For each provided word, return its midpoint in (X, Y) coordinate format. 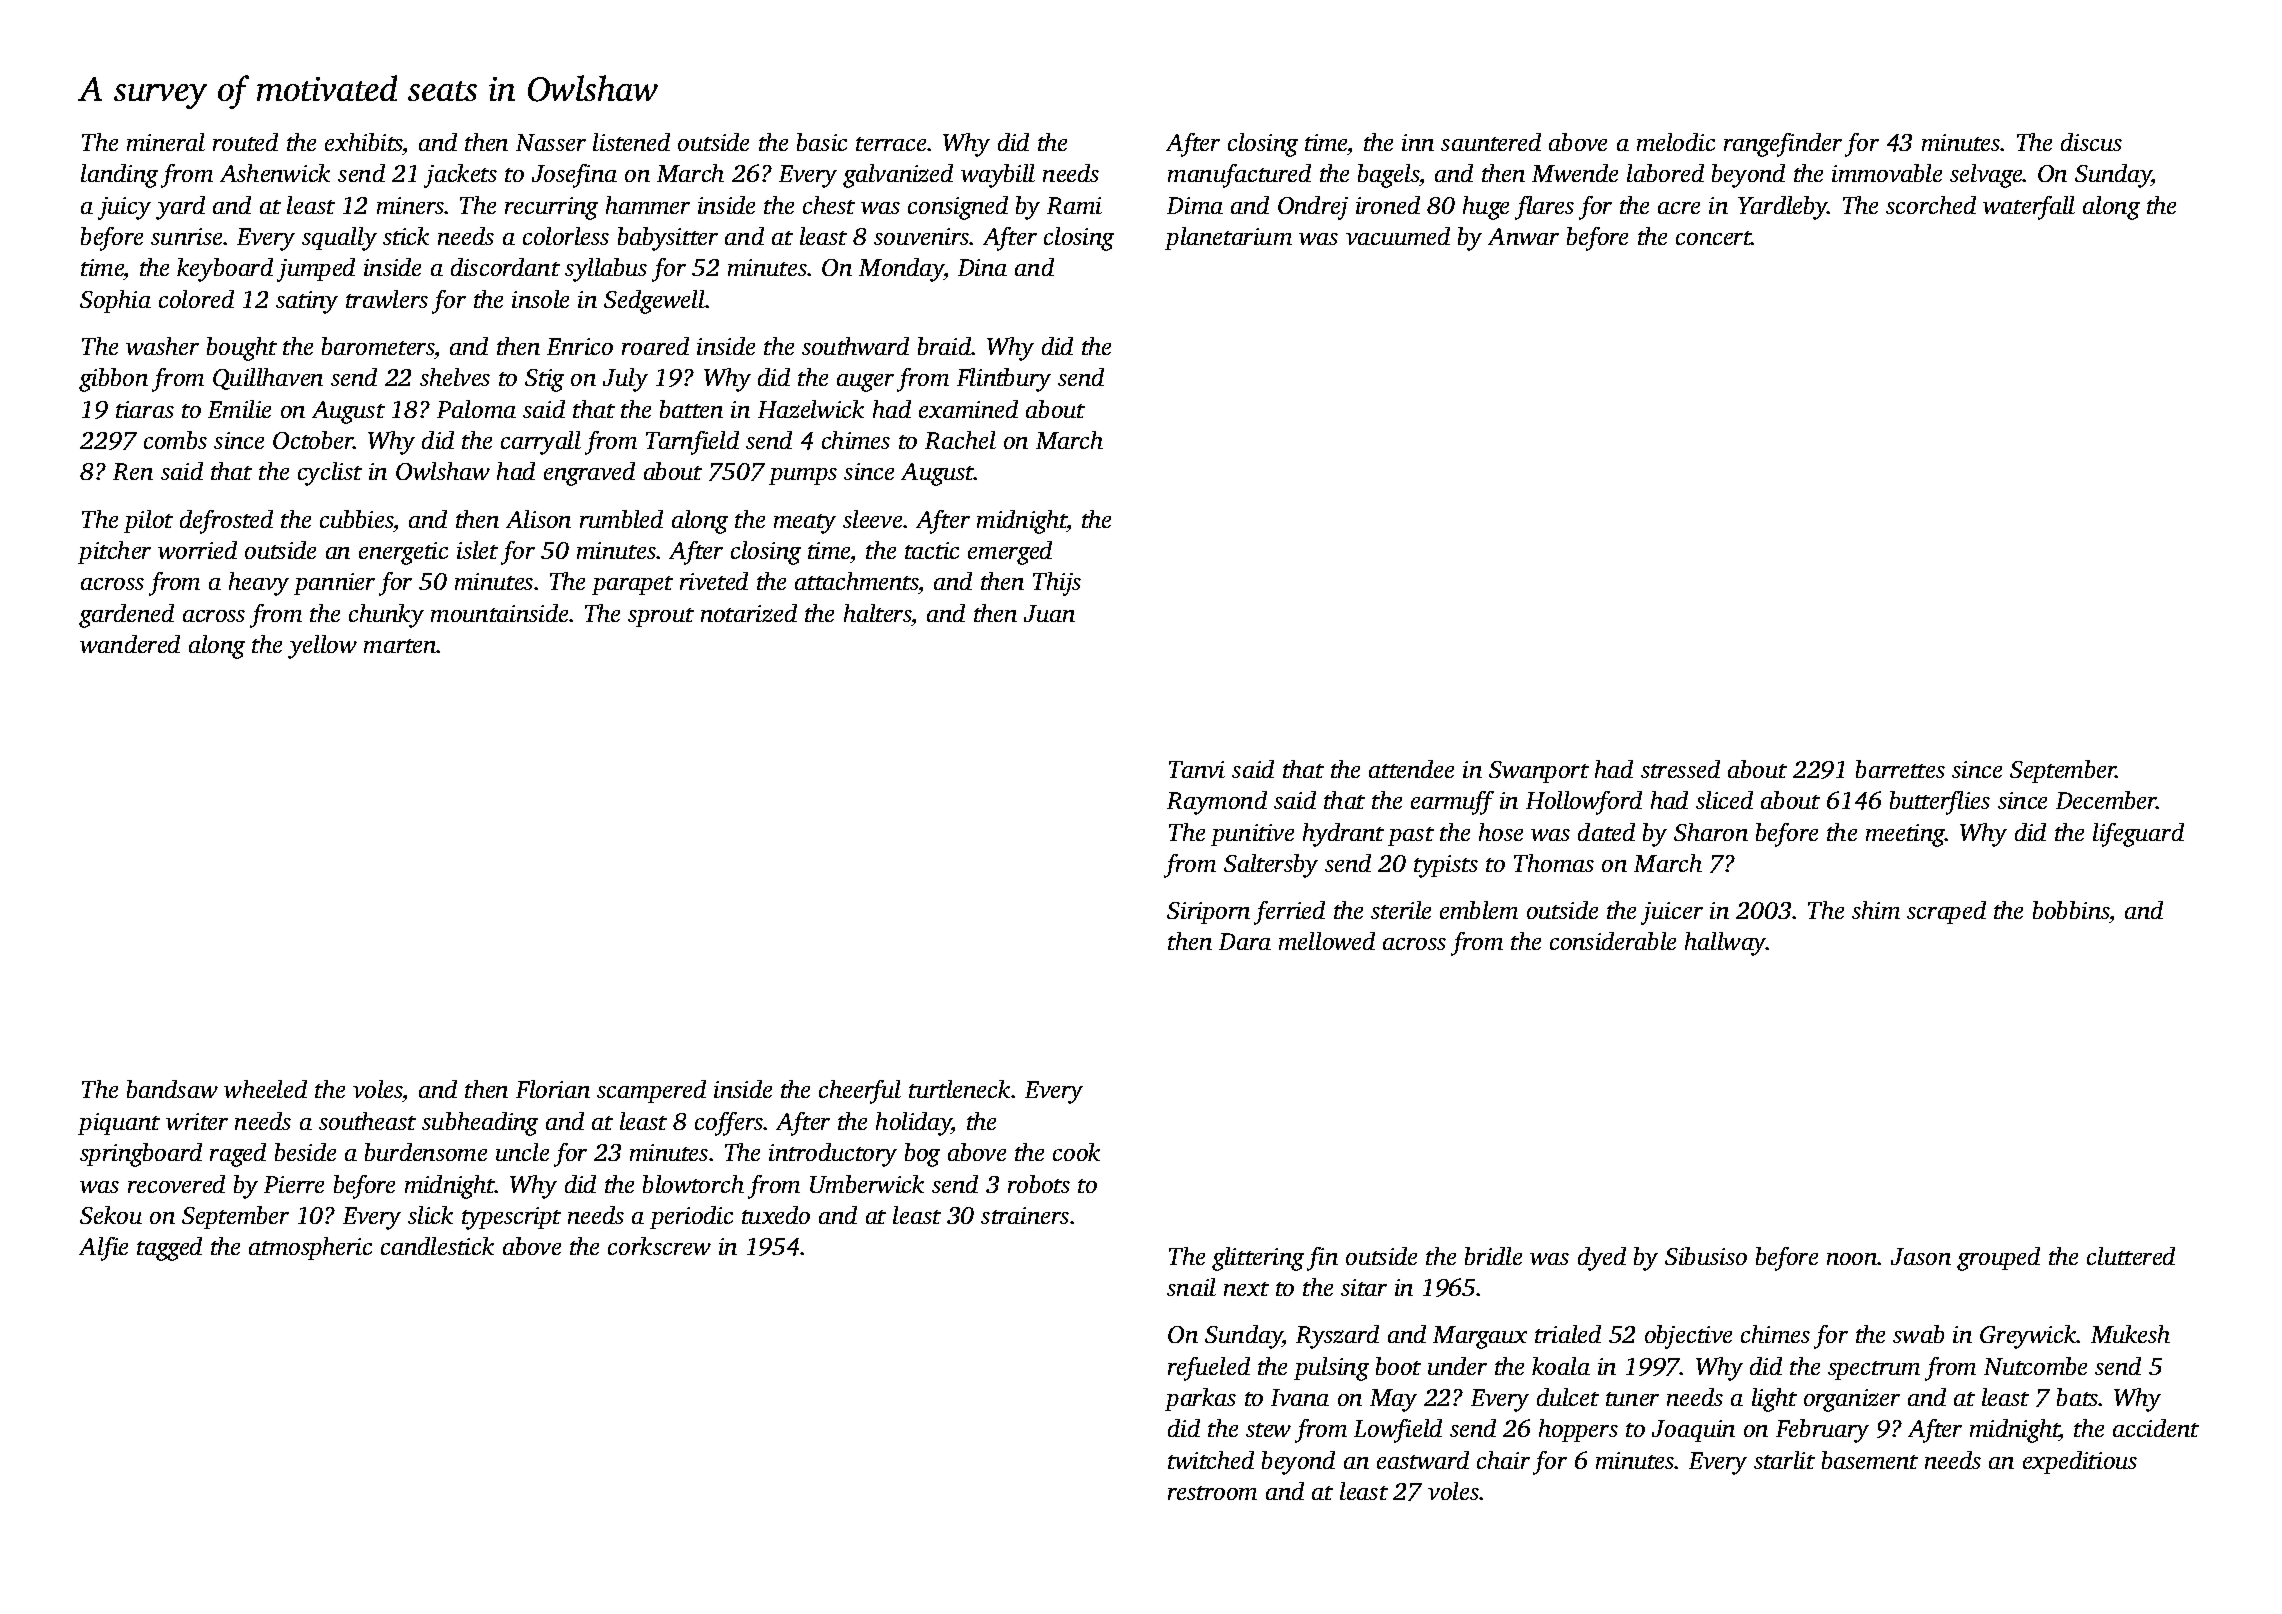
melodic (1676, 142)
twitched (1211, 1460)
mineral (166, 142)
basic (822, 142)
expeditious (2080, 1462)
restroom (1212, 1493)
